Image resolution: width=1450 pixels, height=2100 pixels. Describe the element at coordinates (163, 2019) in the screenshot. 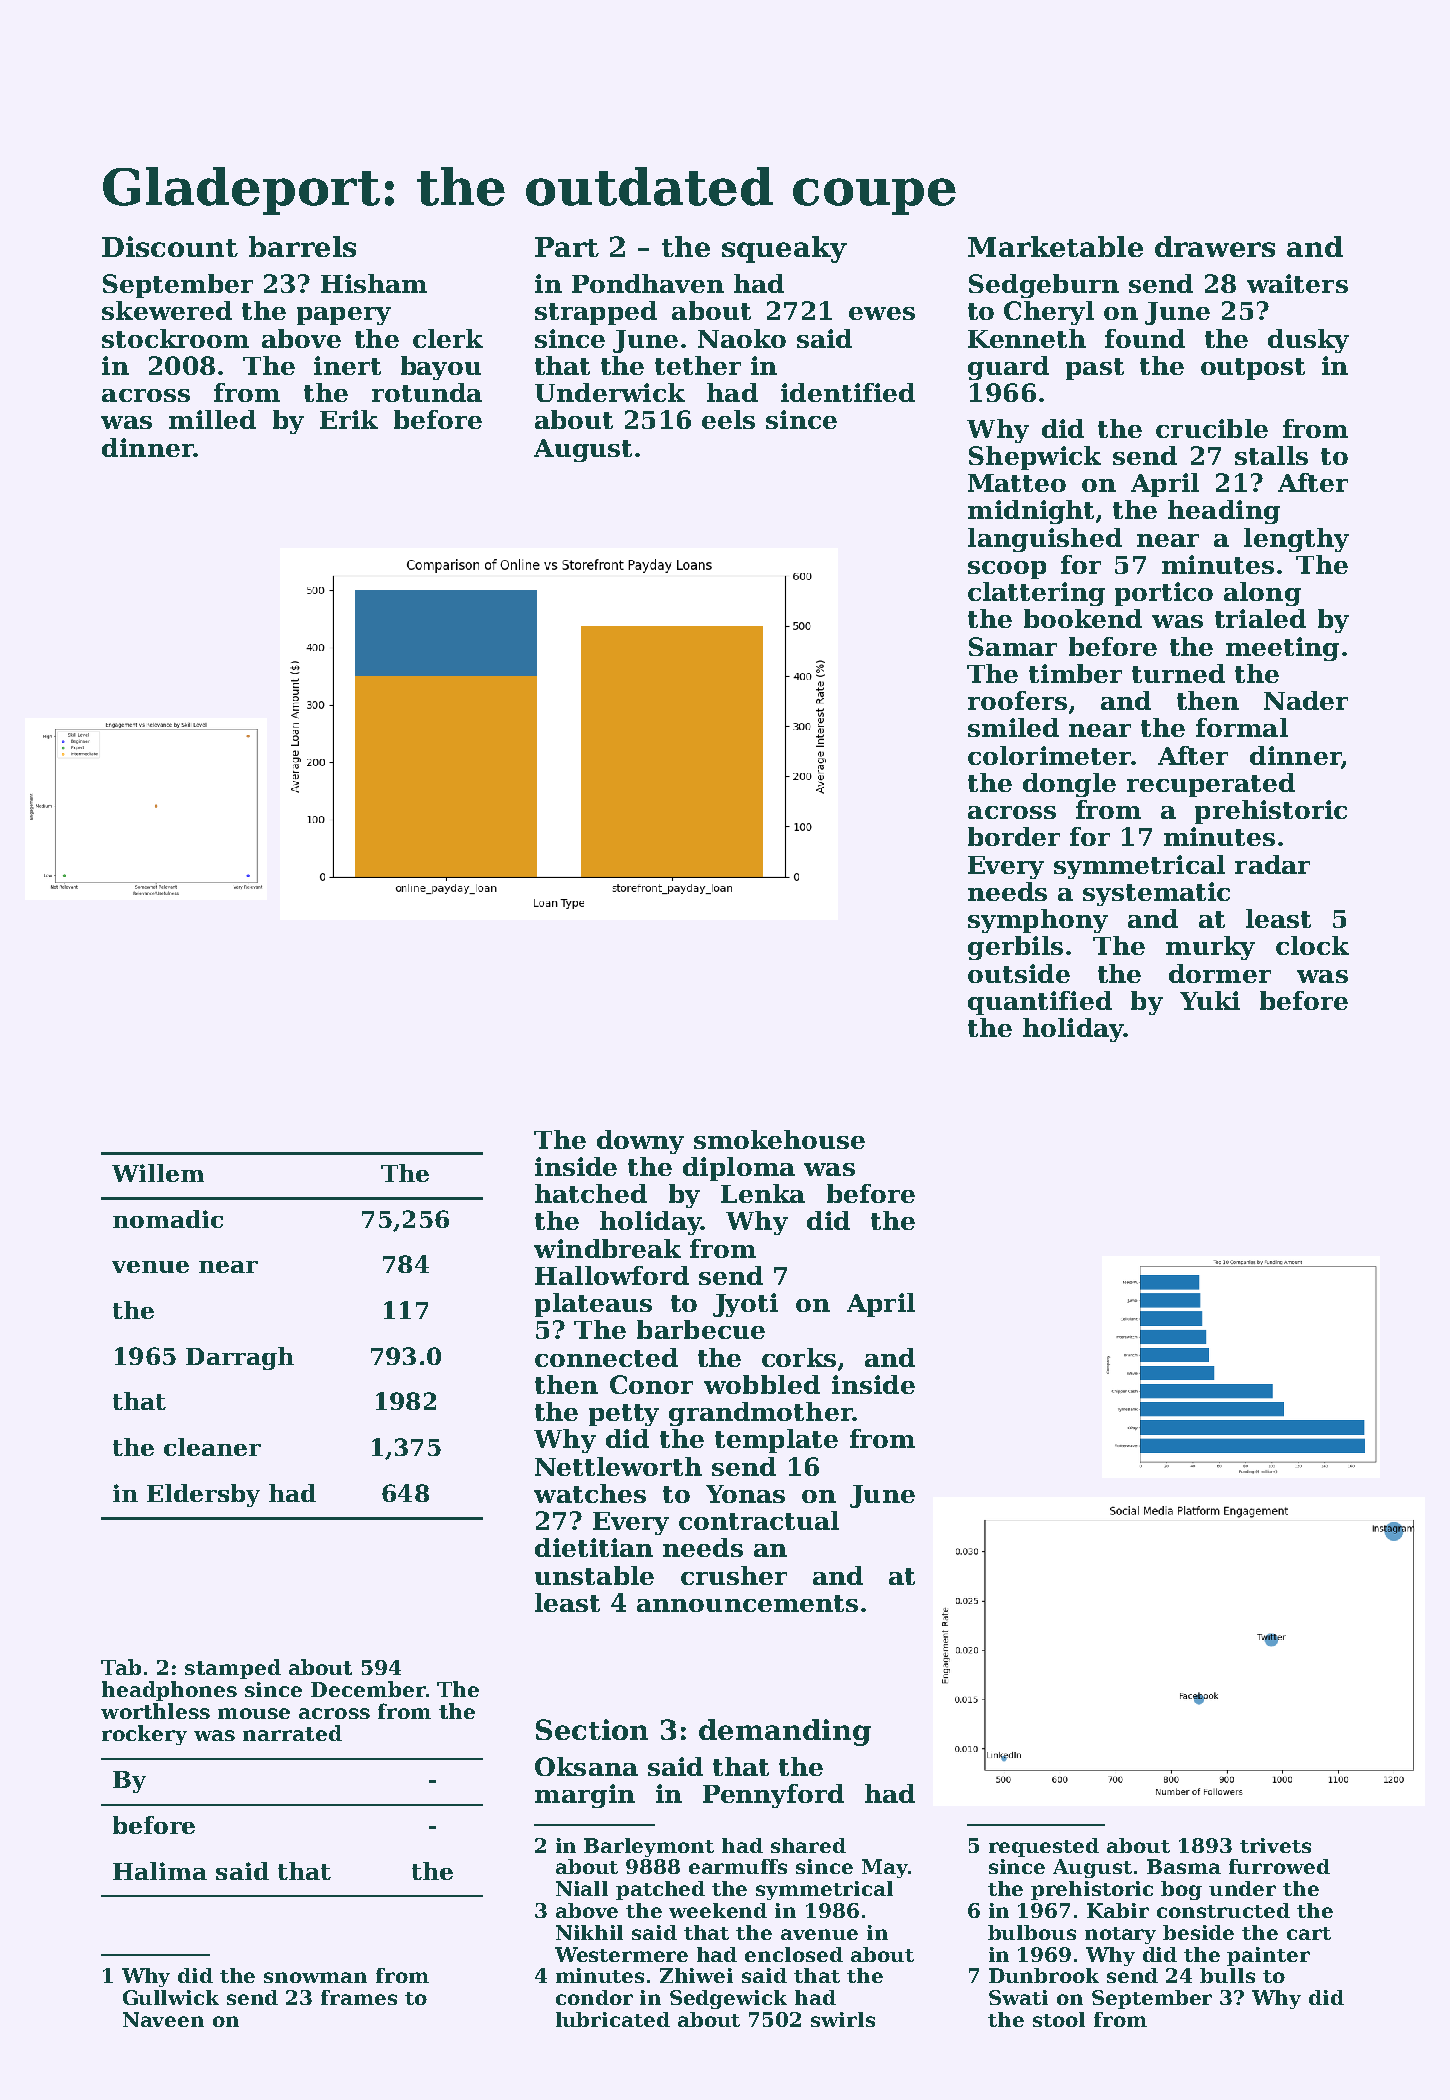

I see `Naveen` at that location.
